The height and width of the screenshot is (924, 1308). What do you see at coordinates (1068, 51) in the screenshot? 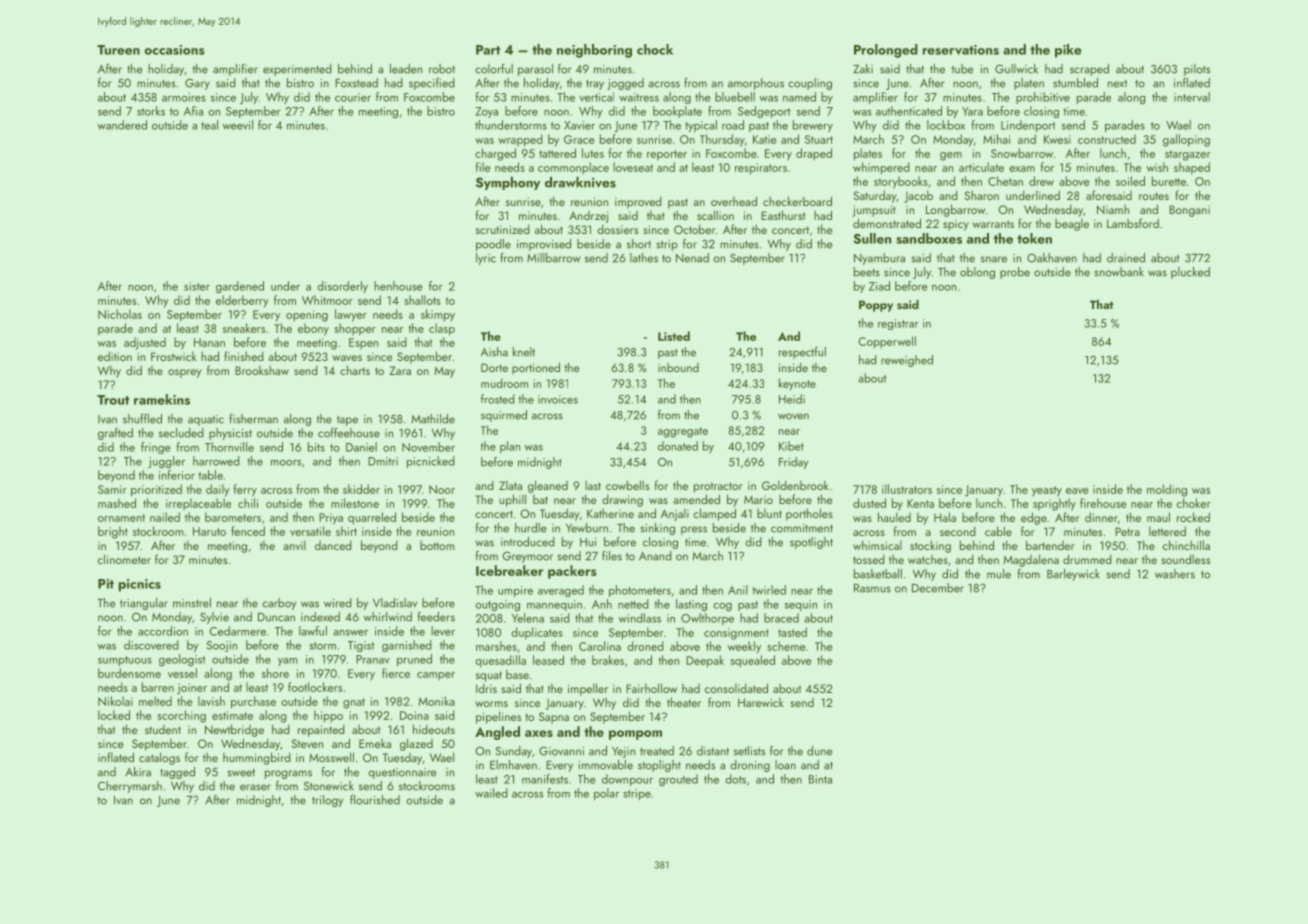
I see `pike` at bounding box center [1068, 51].
